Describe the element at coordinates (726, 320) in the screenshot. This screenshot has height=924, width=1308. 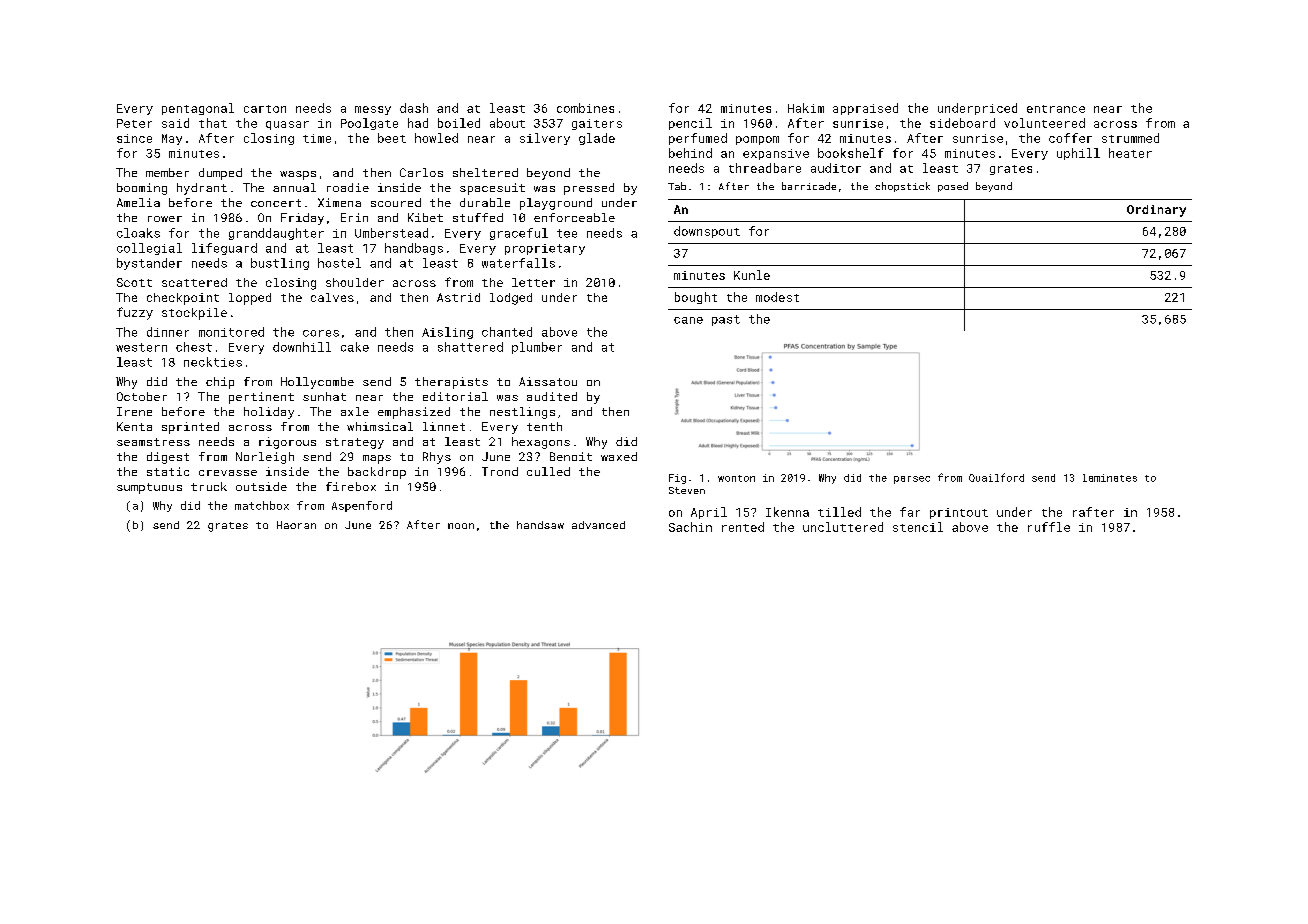
I see `past` at that location.
